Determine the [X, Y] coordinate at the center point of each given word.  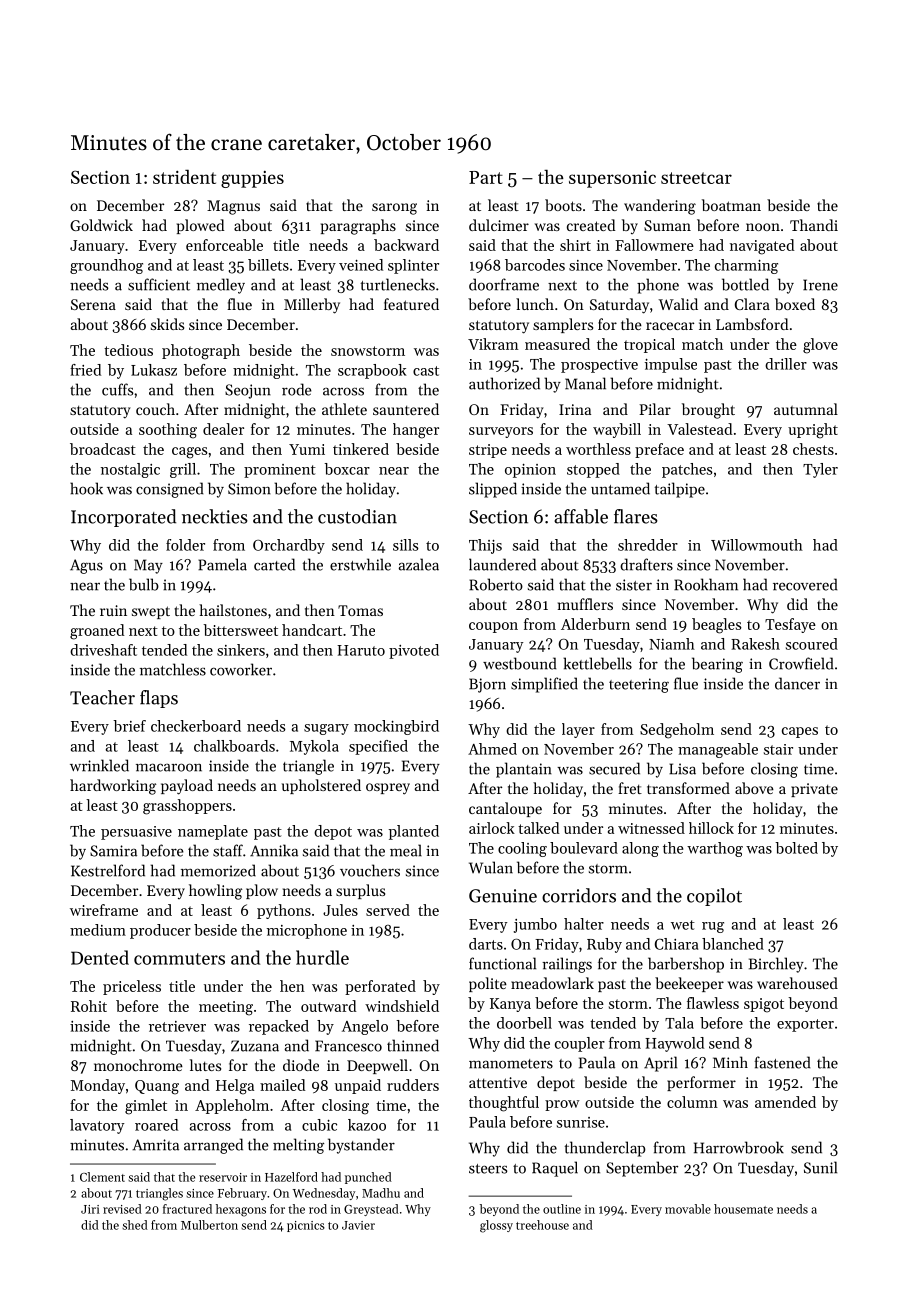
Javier [358, 1225]
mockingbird [396, 727]
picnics [306, 1226]
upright [813, 431]
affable [581, 516]
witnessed [651, 828]
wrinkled [99, 765]
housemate [743, 1209]
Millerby [312, 306]
